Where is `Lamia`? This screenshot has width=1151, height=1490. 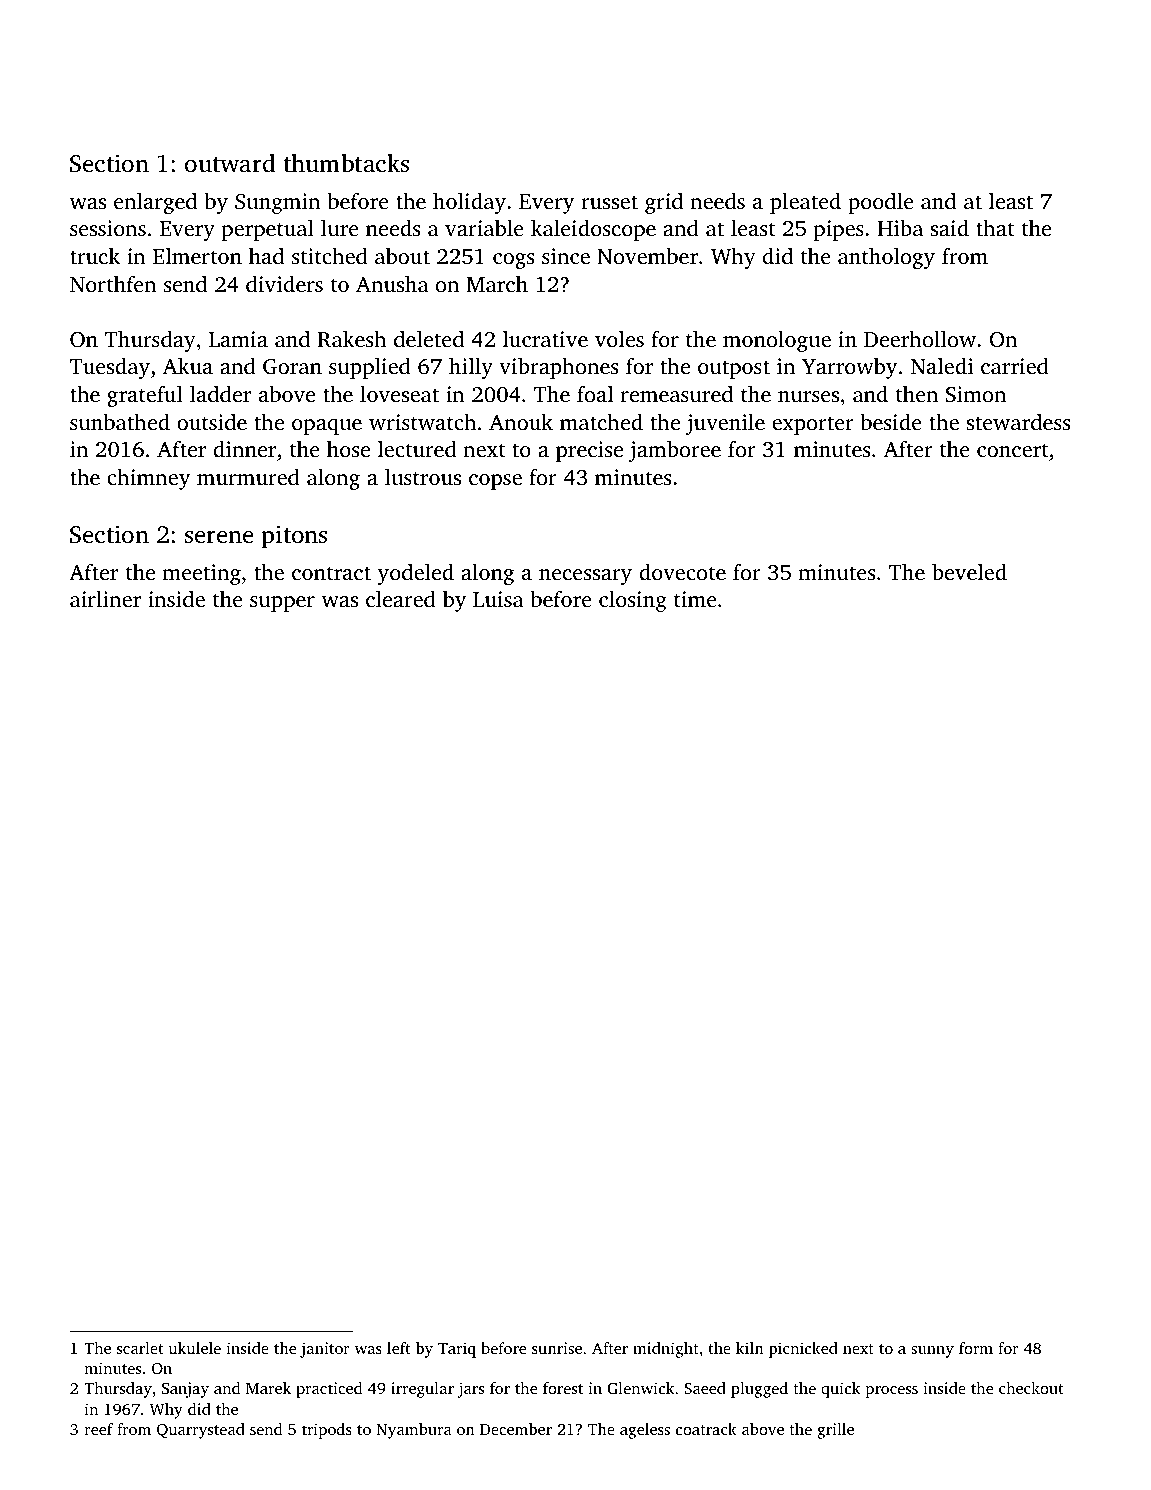
Lamia is located at coordinates (238, 339).
